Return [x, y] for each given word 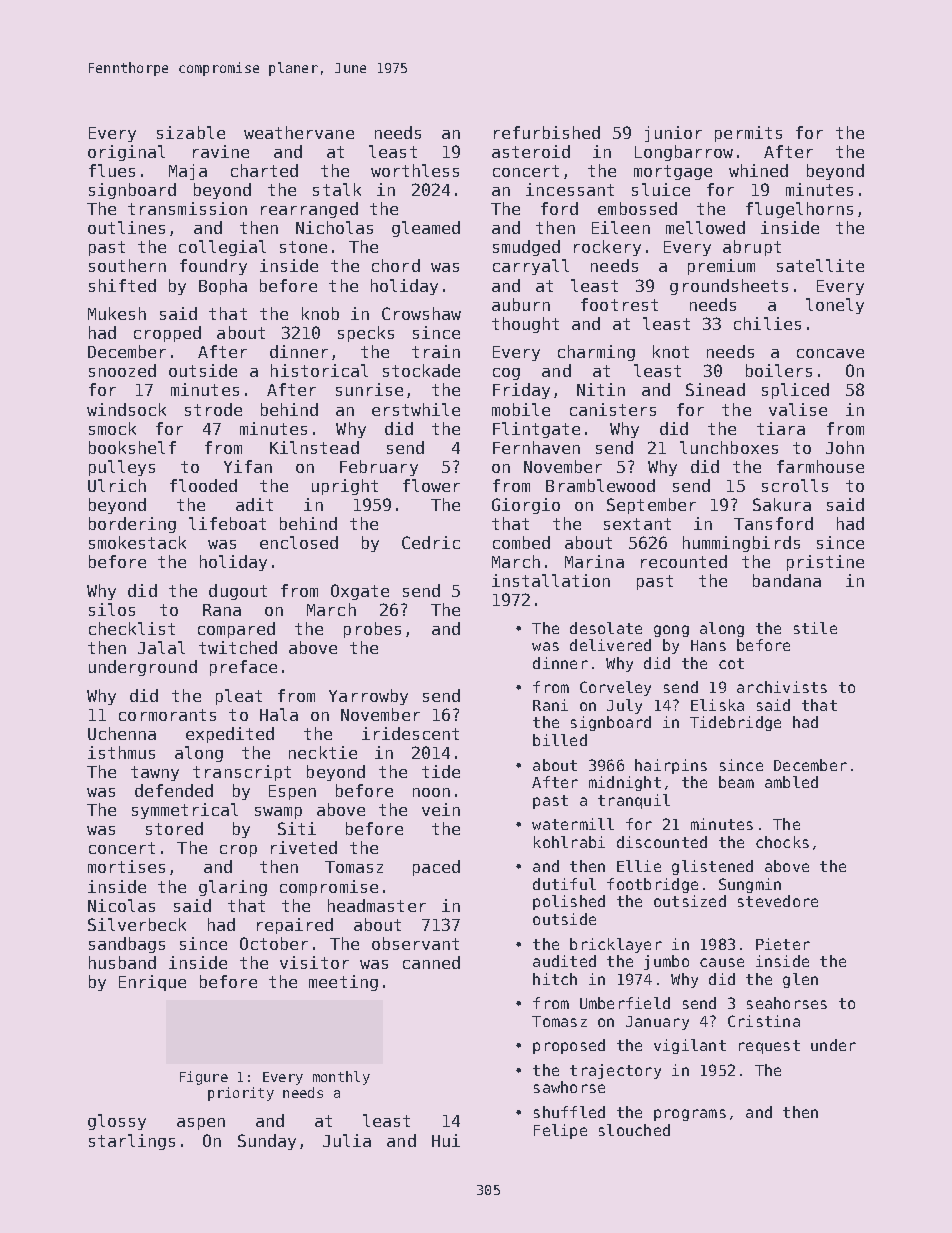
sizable [191, 132]
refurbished [547, 132]
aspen [201, 1124]
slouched [634, 1130]
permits [748, 134]
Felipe [560, 1131]
